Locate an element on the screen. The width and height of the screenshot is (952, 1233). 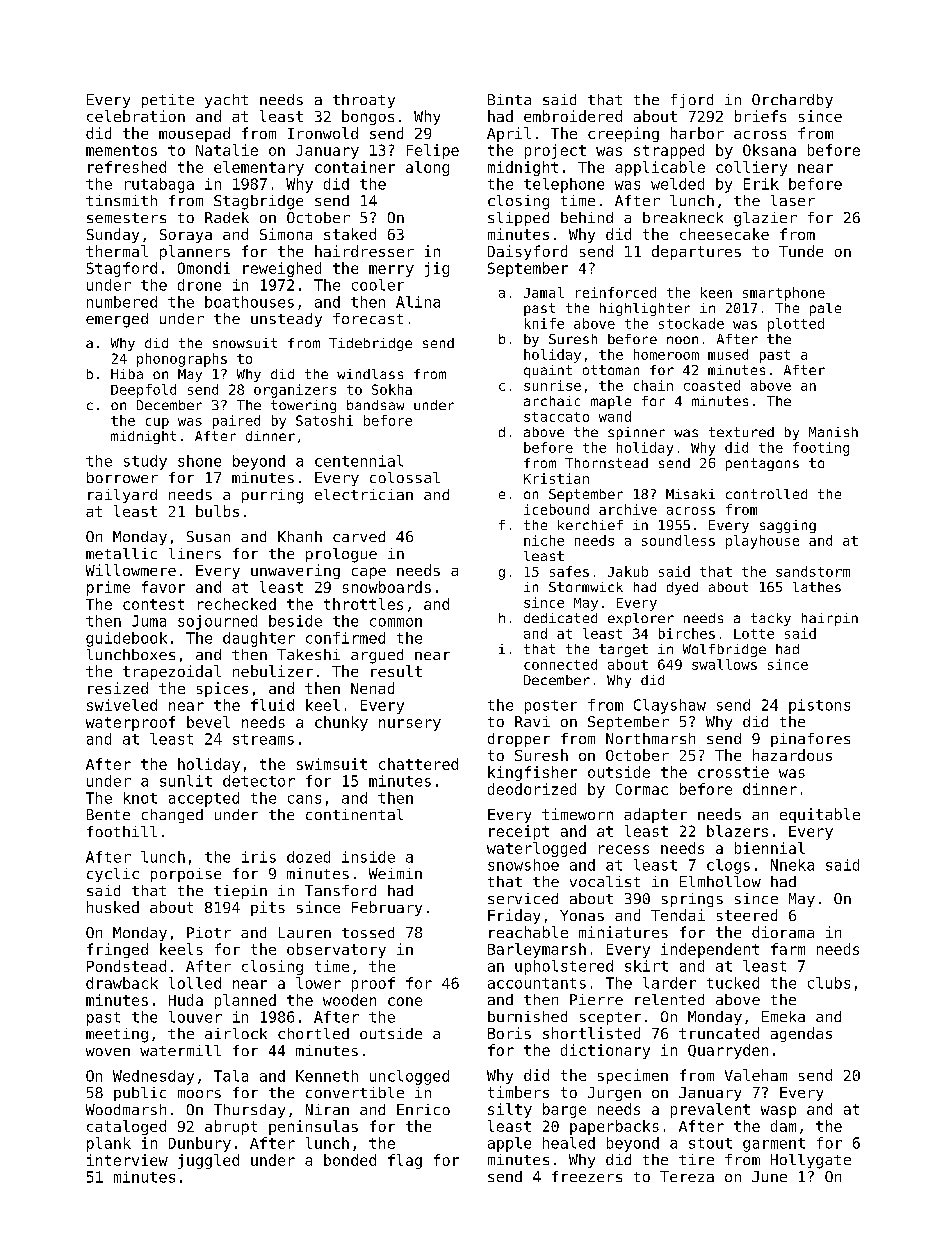
bulbs is located at coordinates (217, 511).
